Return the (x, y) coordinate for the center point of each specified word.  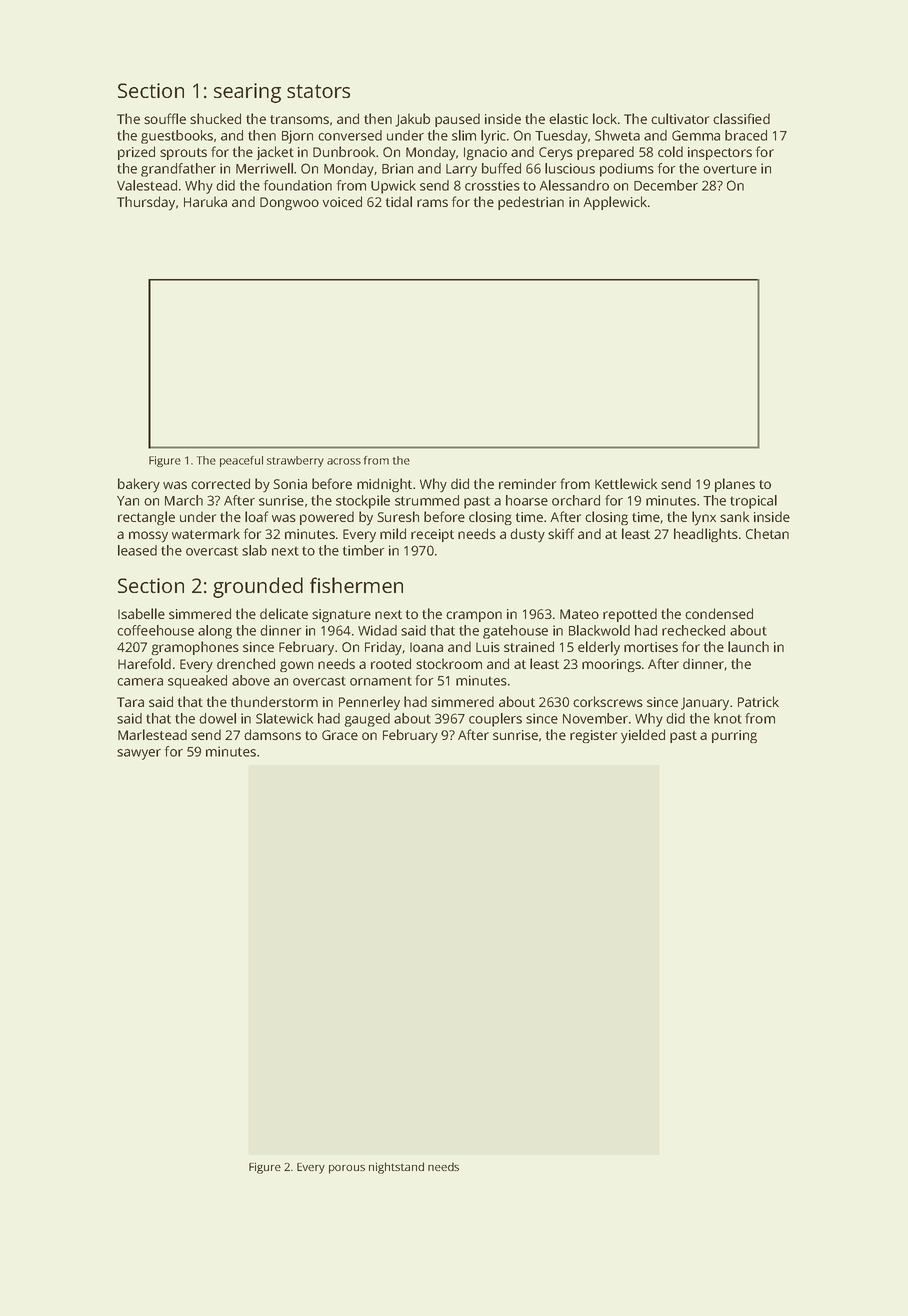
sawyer (139, 754)
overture (730, 169)
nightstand (396, 1168)
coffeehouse (155, 630)
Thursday (146, 203)
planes (735, 485)
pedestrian (531, 203)
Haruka (205, 201)
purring (734, 736)
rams (432, 203)
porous (347, 1169)
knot (728, 718)
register (593, 736)
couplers (495, 720)
